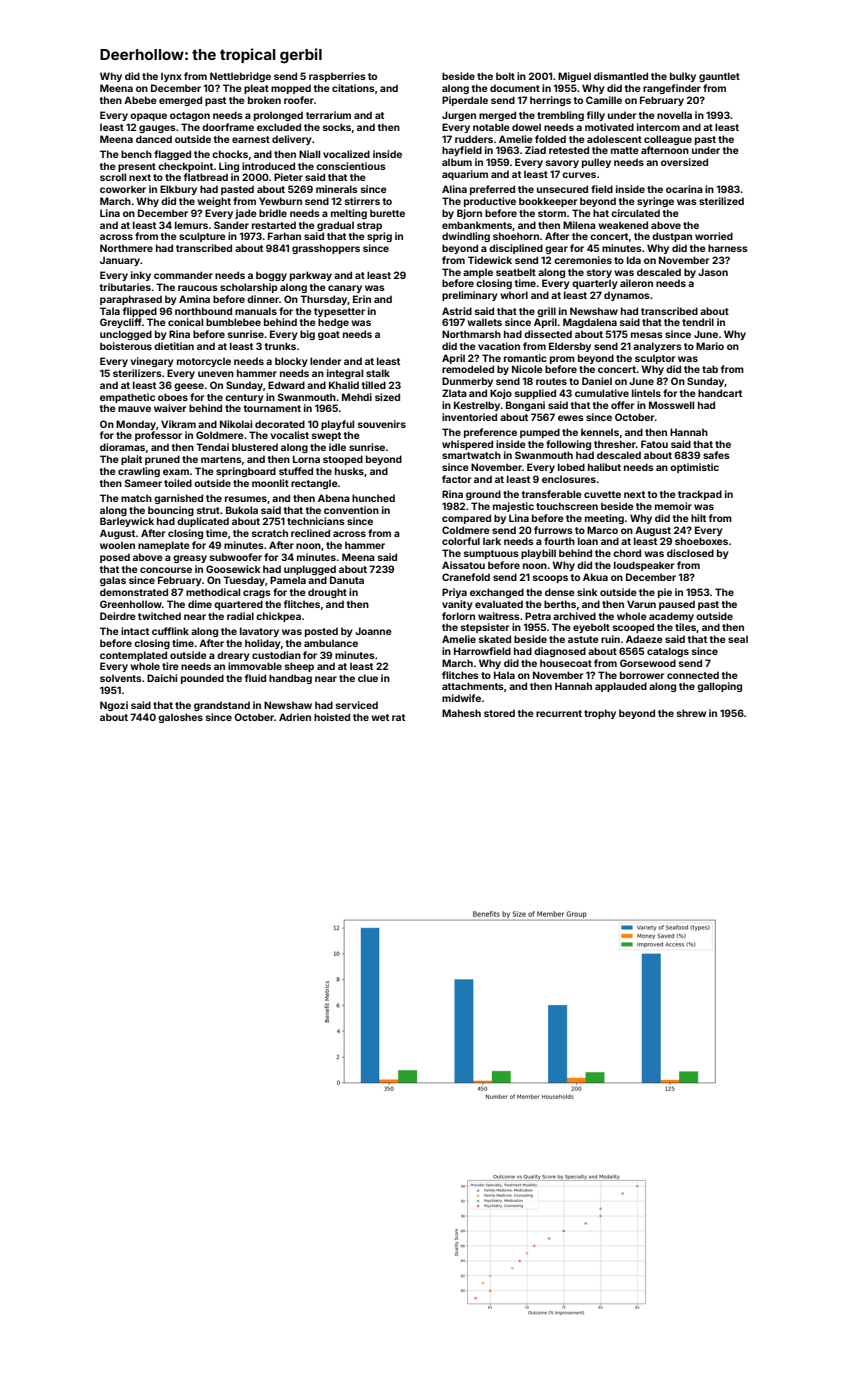  Describe the element at coordinates (118, 616) in the document. I see `Deirdre` at that location.
